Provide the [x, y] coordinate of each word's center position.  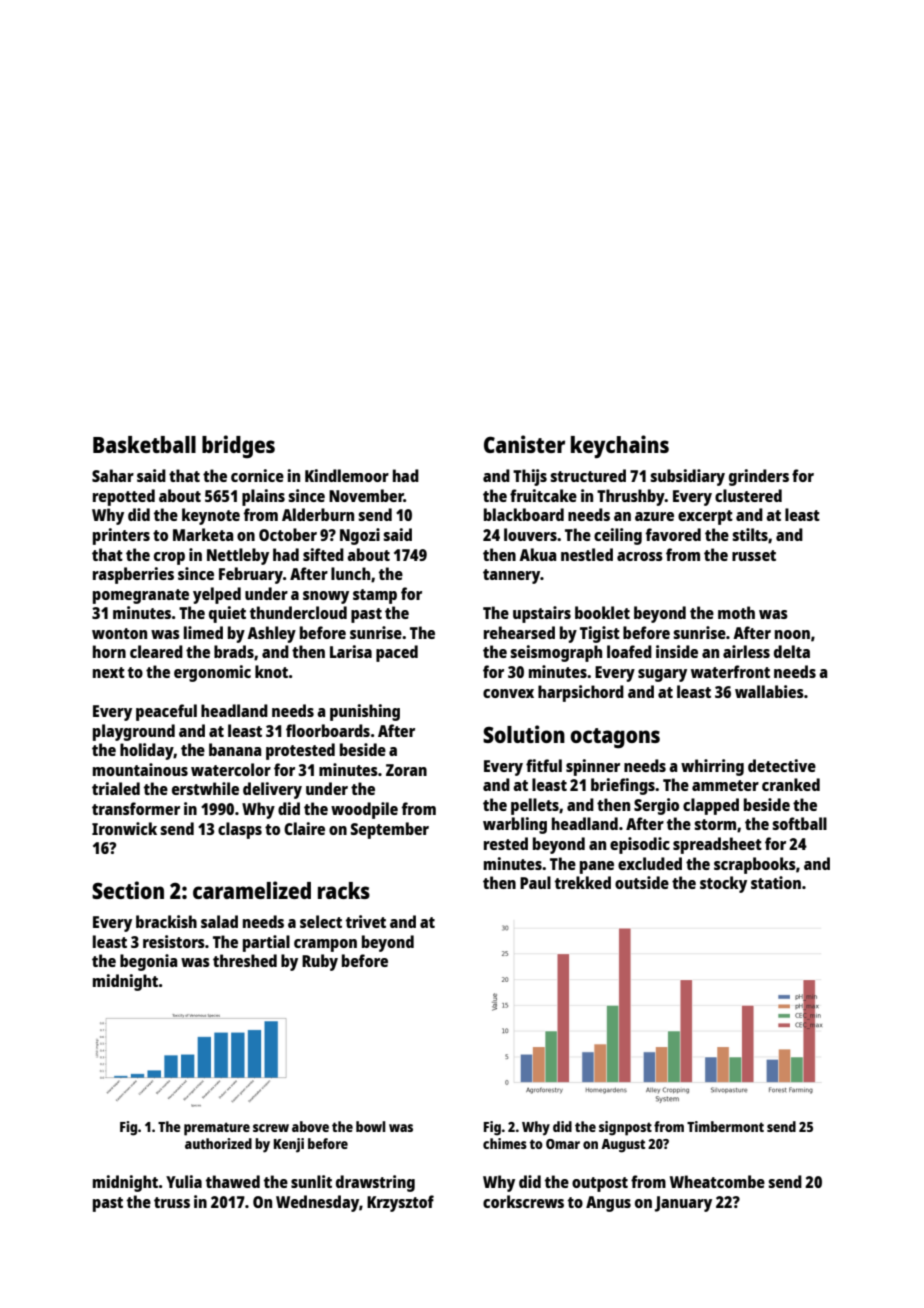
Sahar [113, 475]
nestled [587, 554]
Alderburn [318, 514]
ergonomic [212, 673]
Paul [535, 882]
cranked [791, 784]
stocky [723, 884]
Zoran [406, 770]
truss [172, 1202]
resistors [174, 941]
